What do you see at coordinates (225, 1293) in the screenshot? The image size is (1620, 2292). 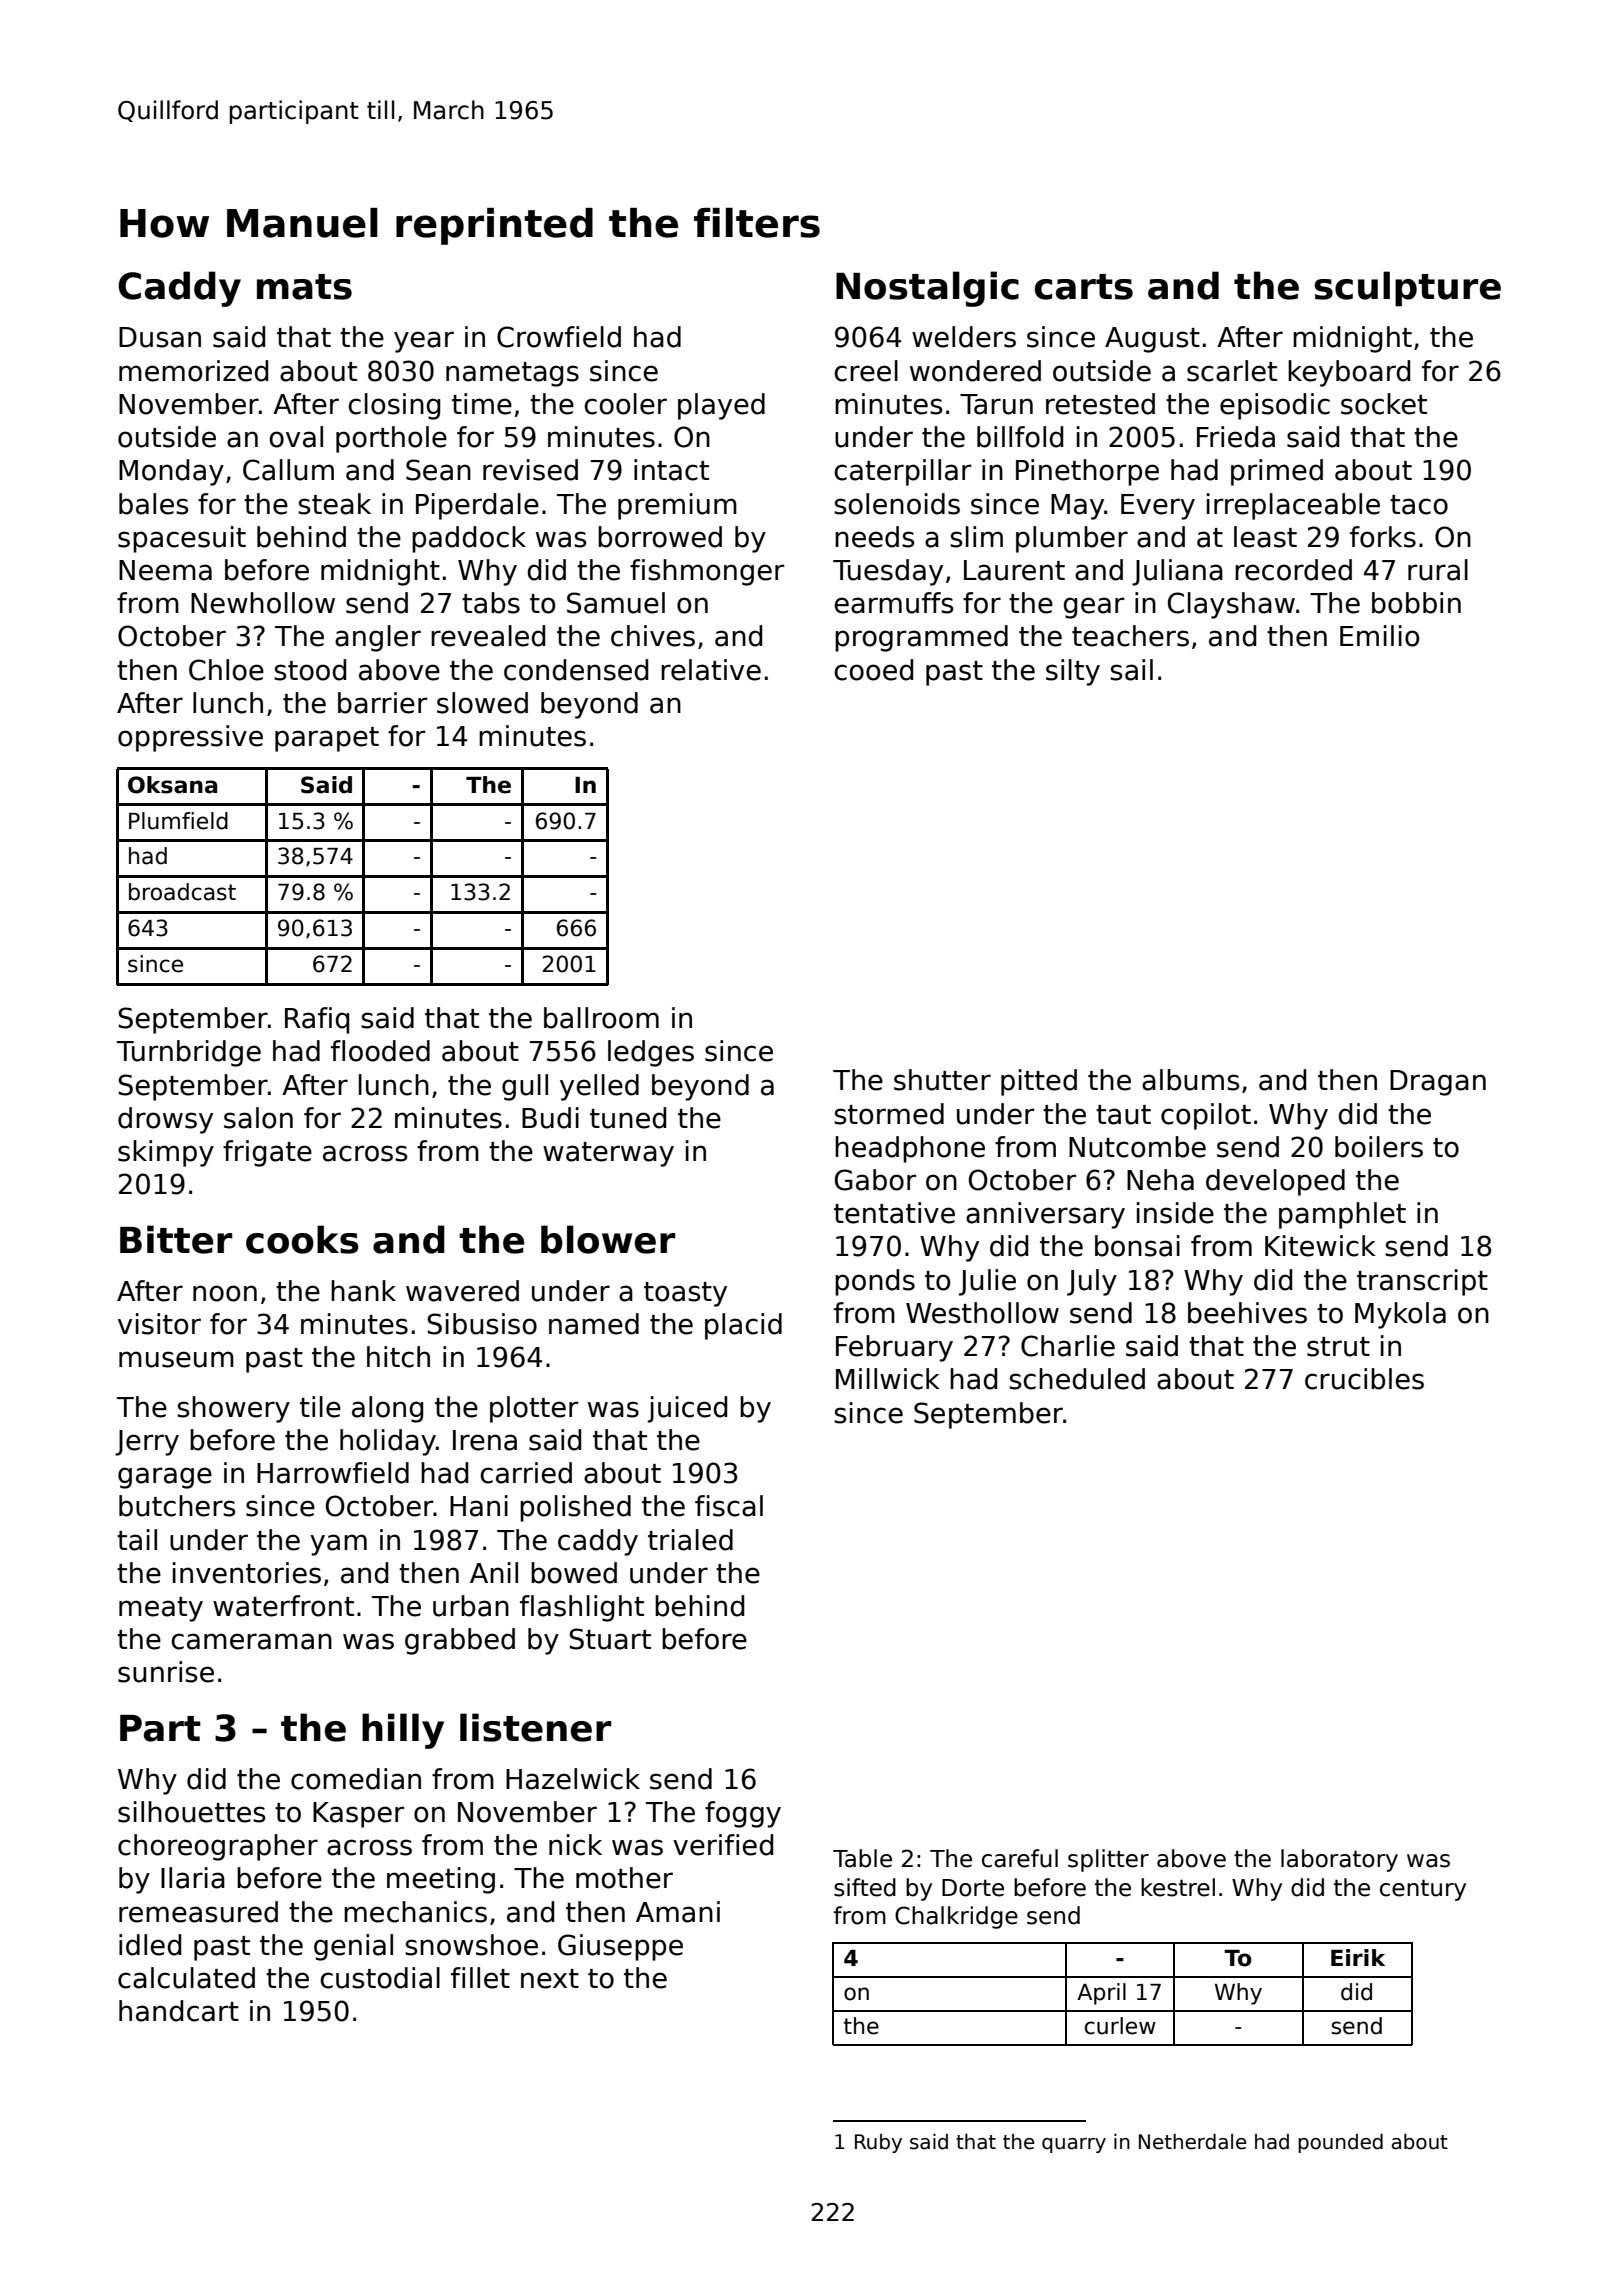 I see `noon` at bounding box center [225, 1293].
